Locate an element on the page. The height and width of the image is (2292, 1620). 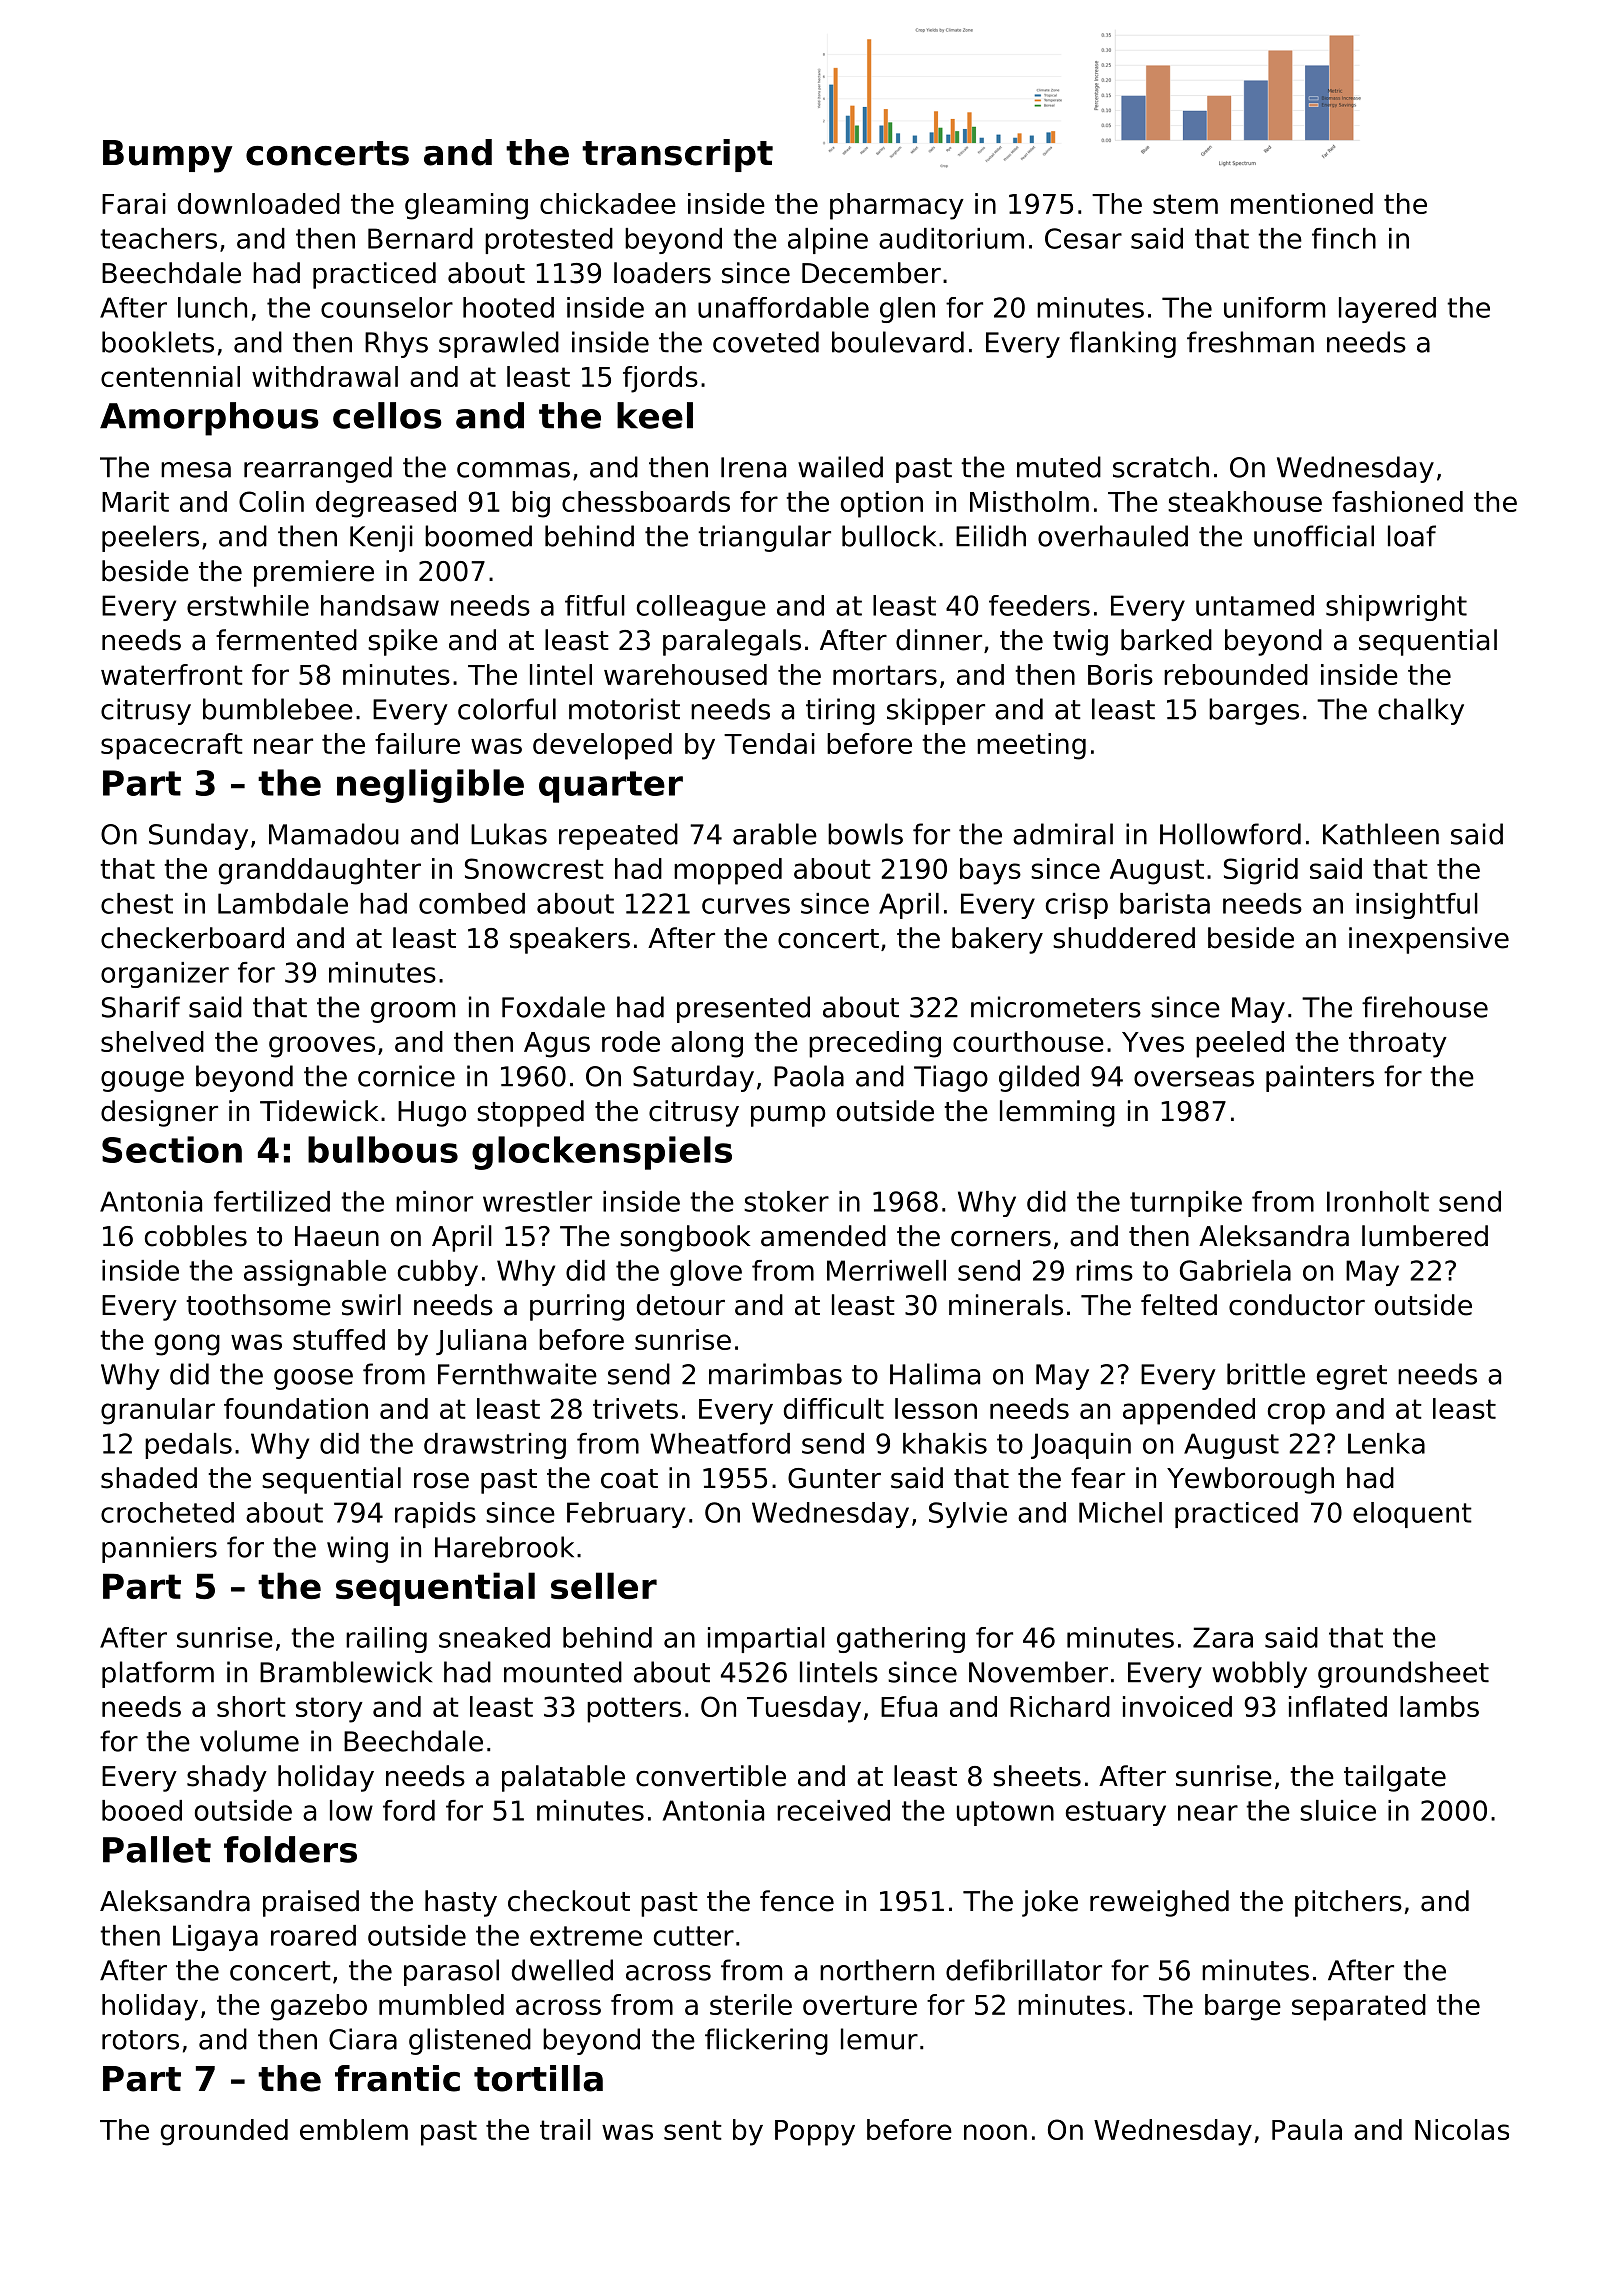
mentioned is located at coordinates (1302, 203).
